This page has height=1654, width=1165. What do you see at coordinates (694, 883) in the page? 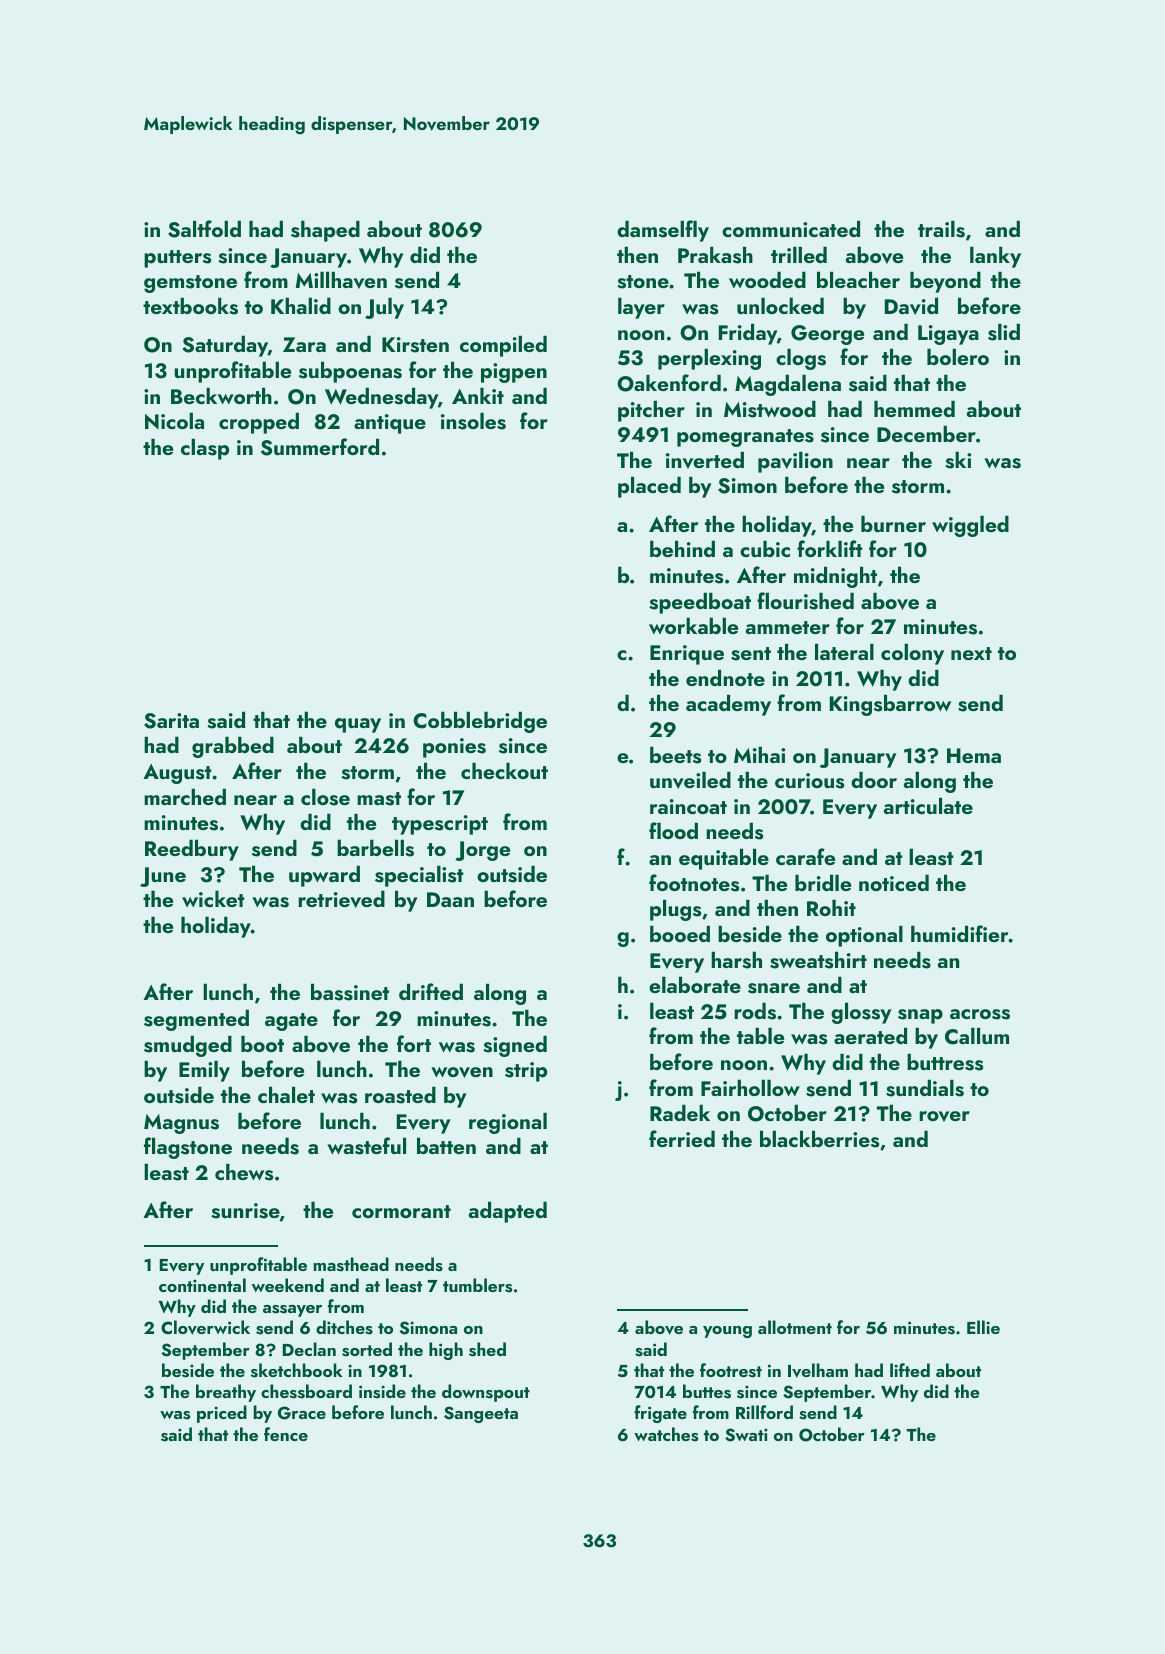
I see `footnotes` at bounding box center [694, 883].
